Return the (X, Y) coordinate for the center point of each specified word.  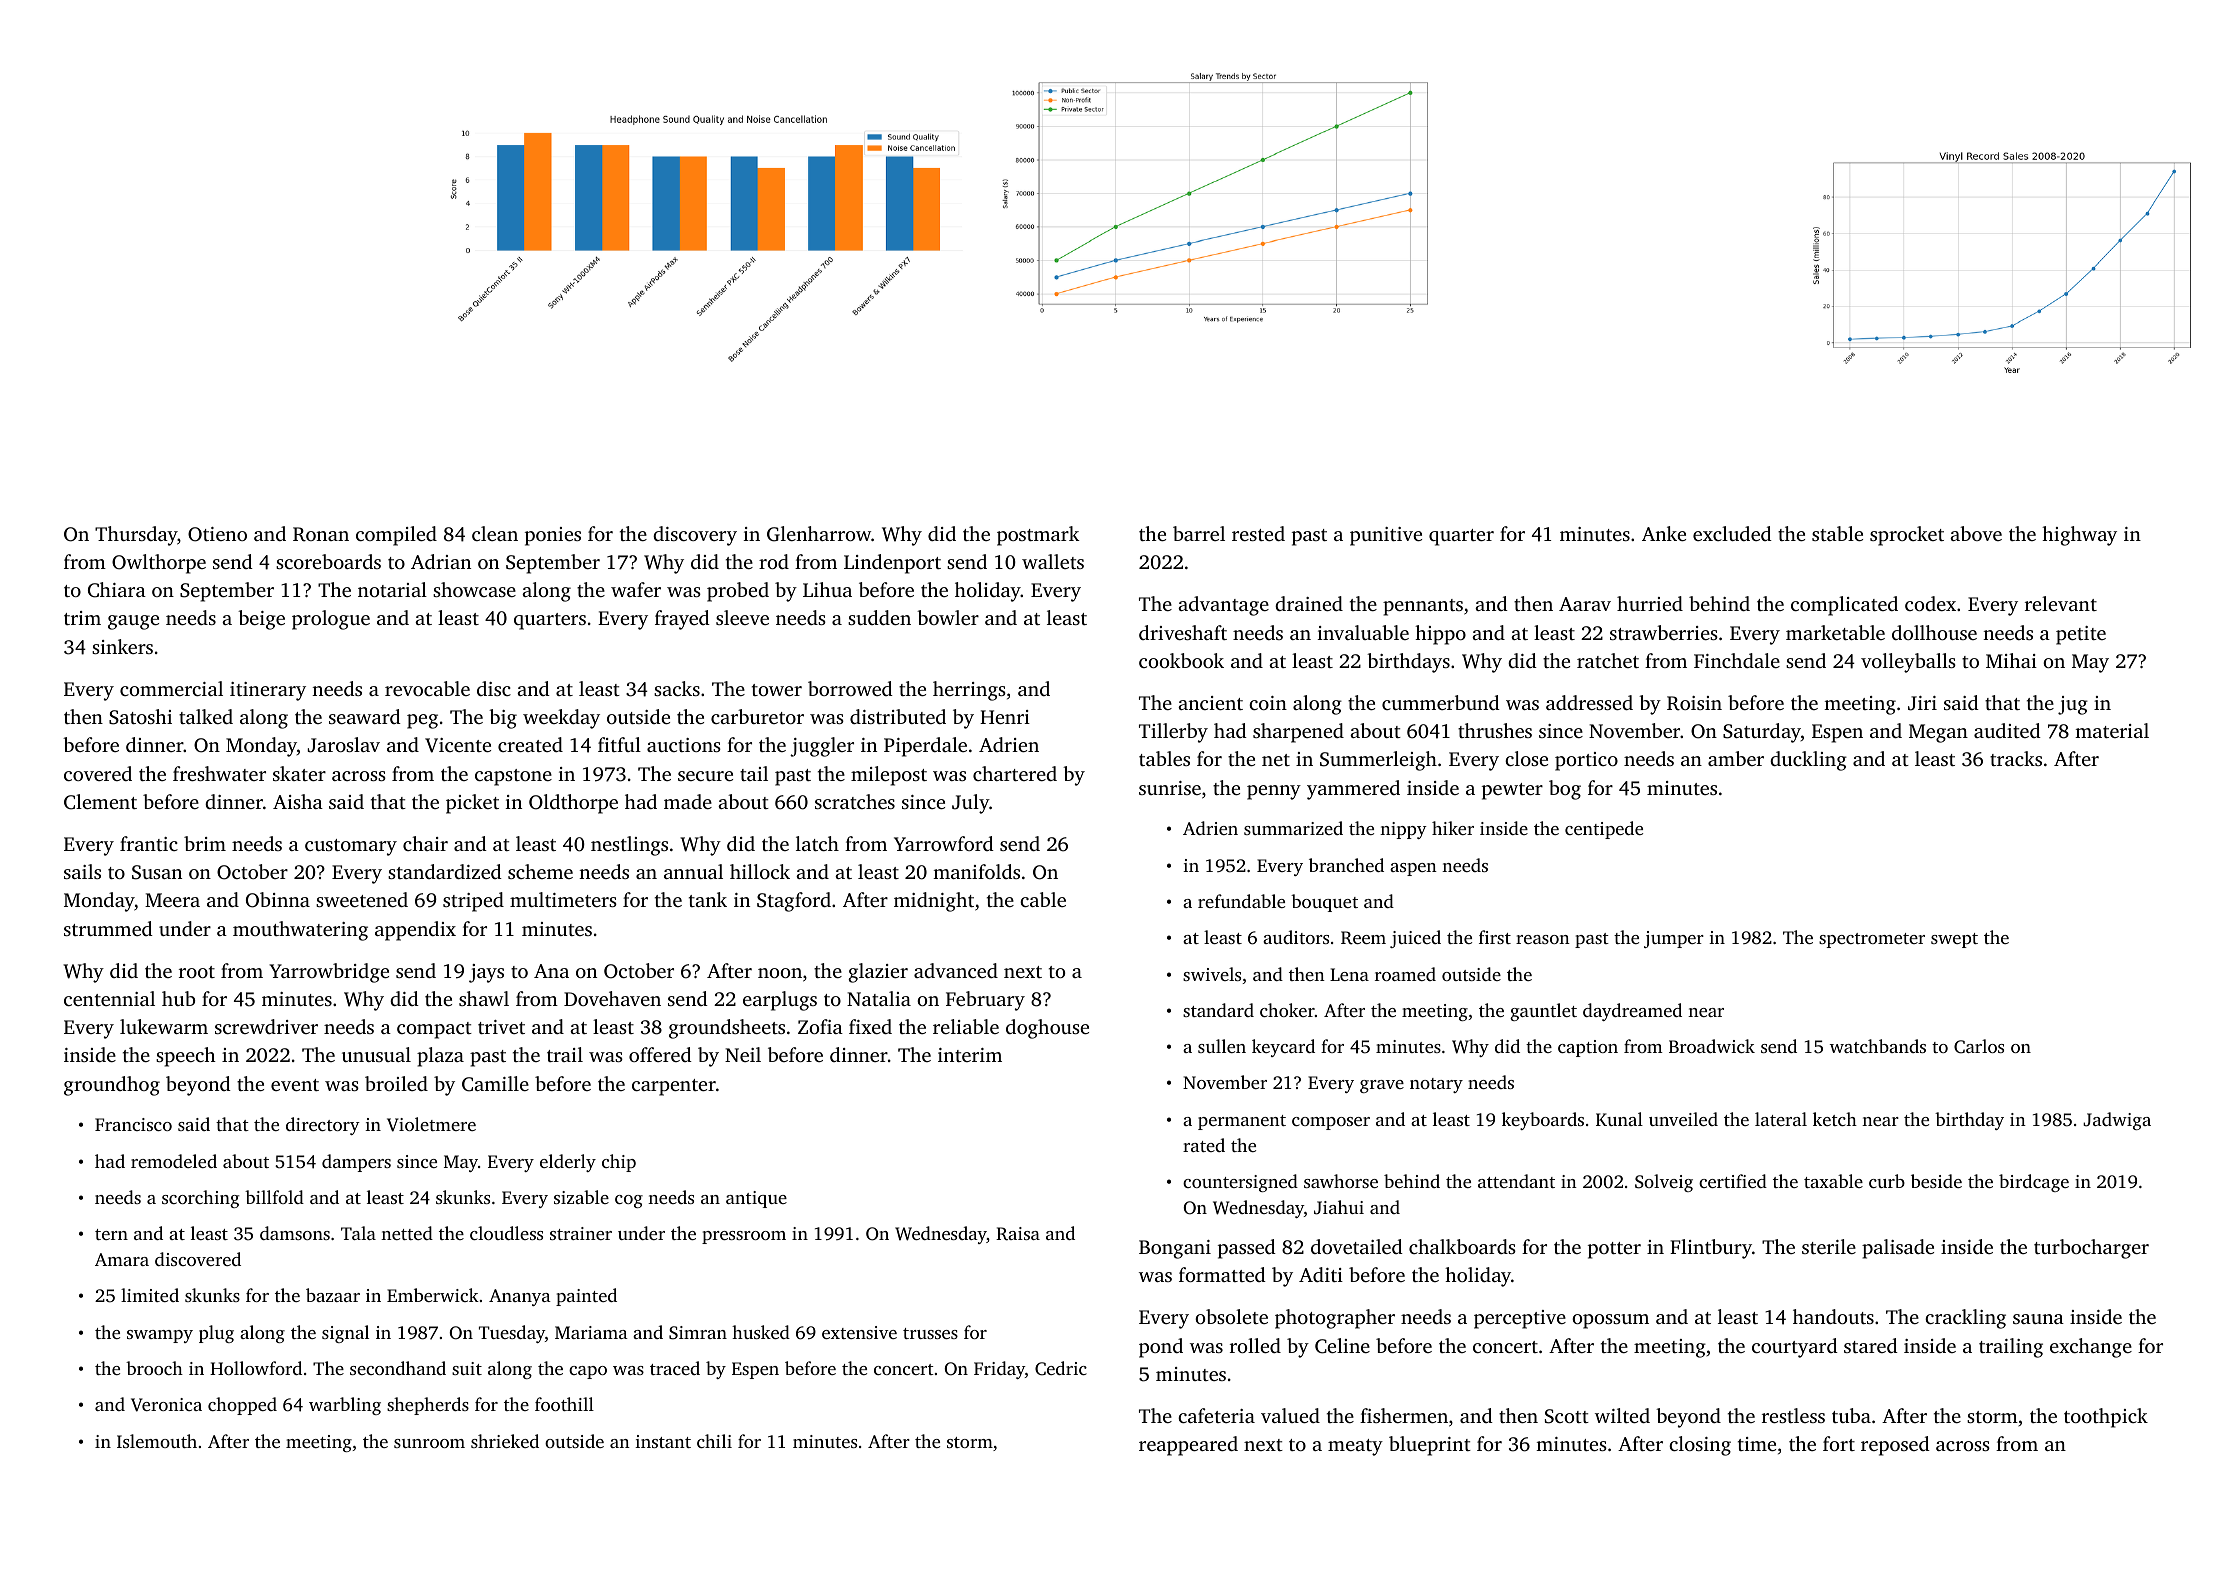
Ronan (321, 534)
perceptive (1520, 1319)
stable (1837, 533)
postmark (1038, 536)
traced (675, 1368)
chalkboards (1462, 1246)
